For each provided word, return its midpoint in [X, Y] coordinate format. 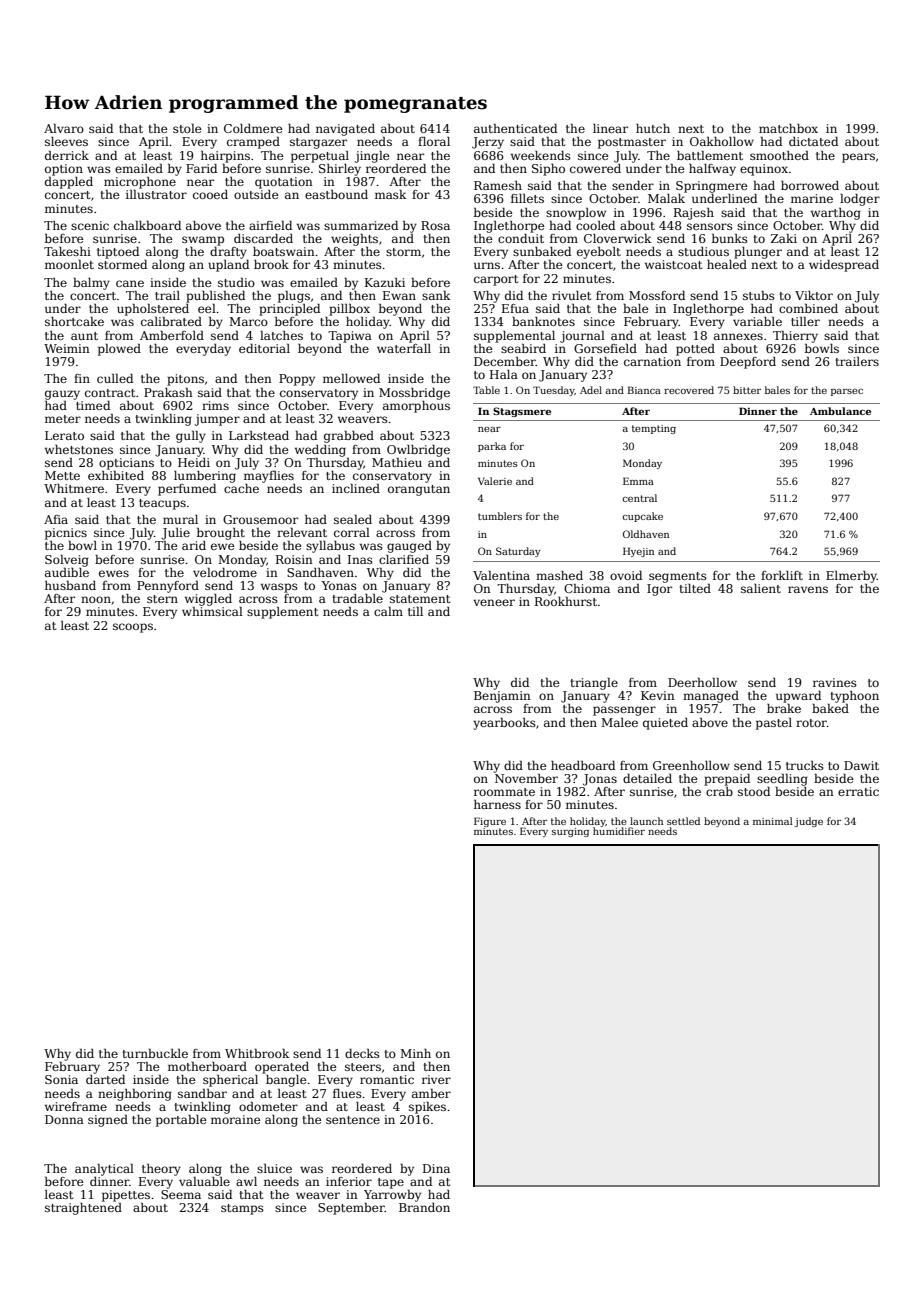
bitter [747, 390]
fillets [527, 198]
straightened [83, 1209]
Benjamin [502, 697]
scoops [133, 628]
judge [808, 822]
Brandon [424, 1207]
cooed [210, 194]
